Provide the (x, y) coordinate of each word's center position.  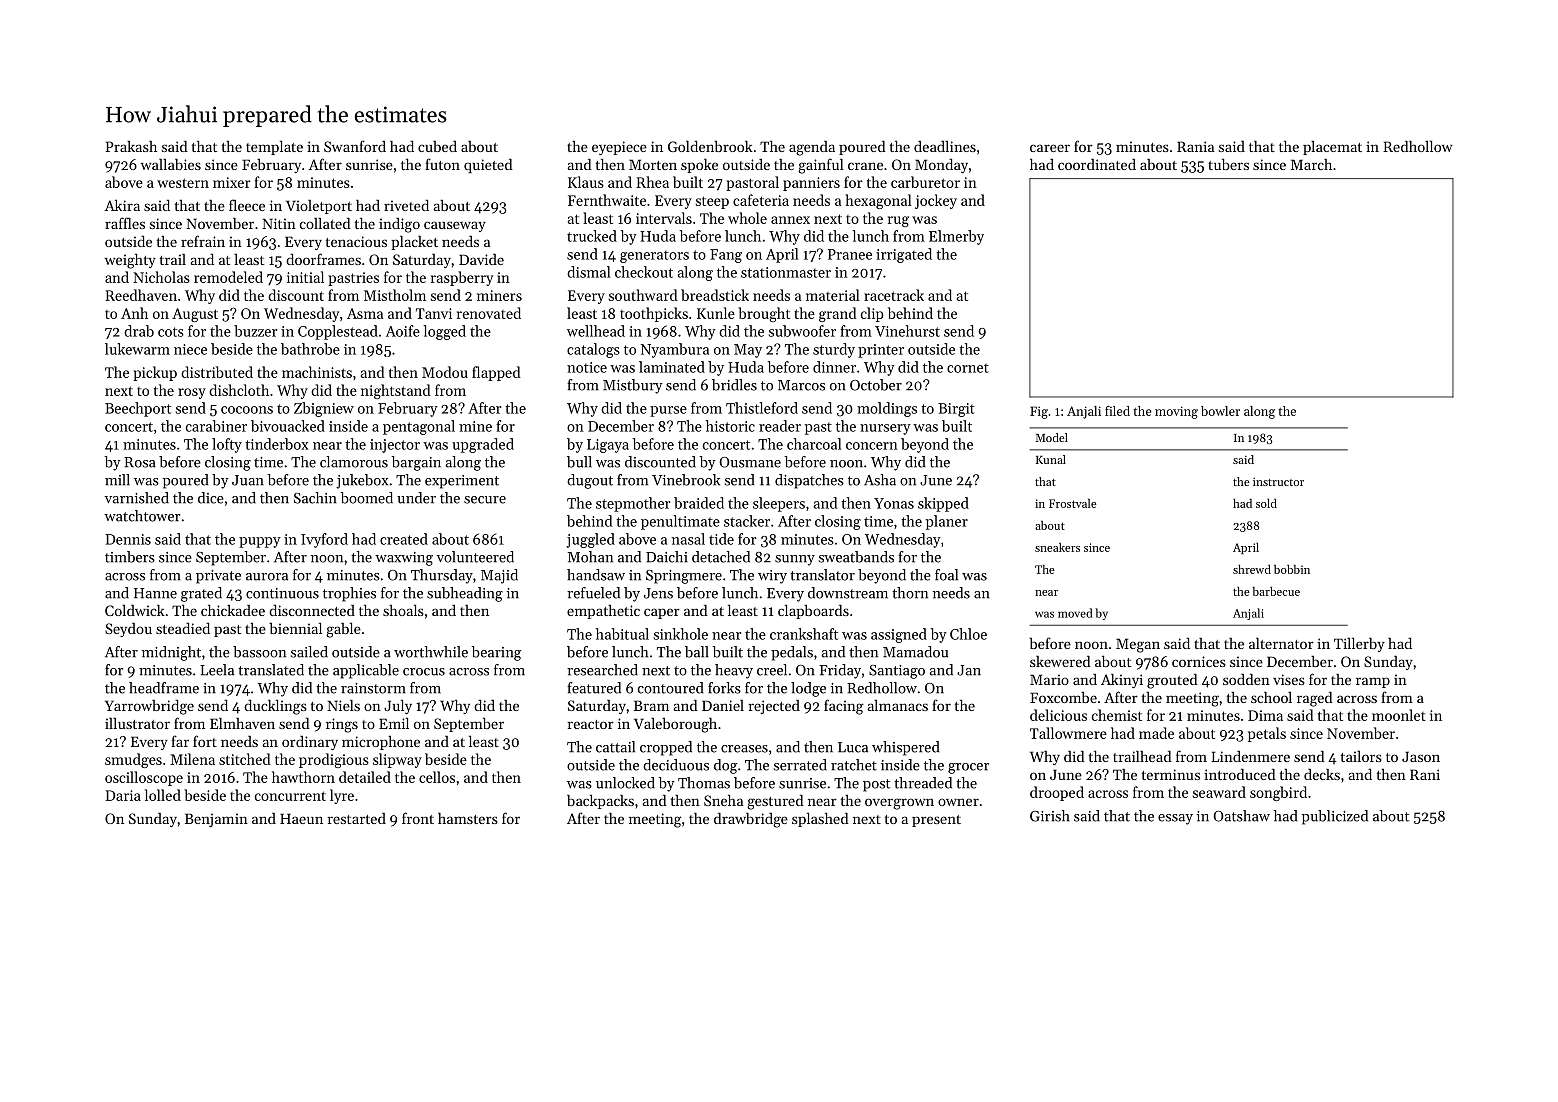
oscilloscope (144, 778)
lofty (227, 445)
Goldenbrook (710, 146)
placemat (1332, 148)
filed (1117, 411)
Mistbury (633, 386)
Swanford (355, 146)
